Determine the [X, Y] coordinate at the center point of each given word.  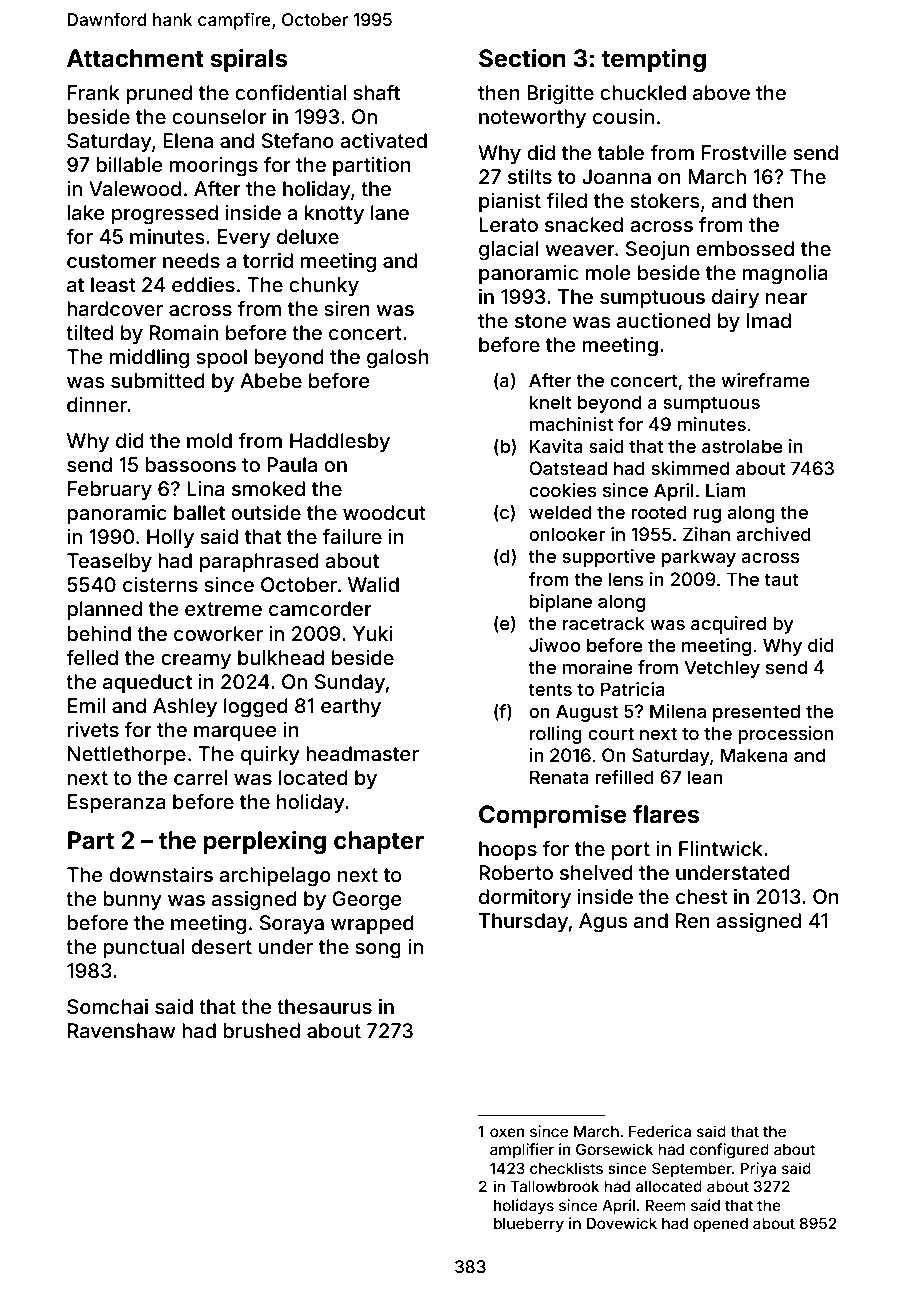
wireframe [765, 380]
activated [383, 140]
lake [86, 212]
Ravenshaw [122, 1030]
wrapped [372, 924]
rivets [93, 729]
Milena [678, 711]
